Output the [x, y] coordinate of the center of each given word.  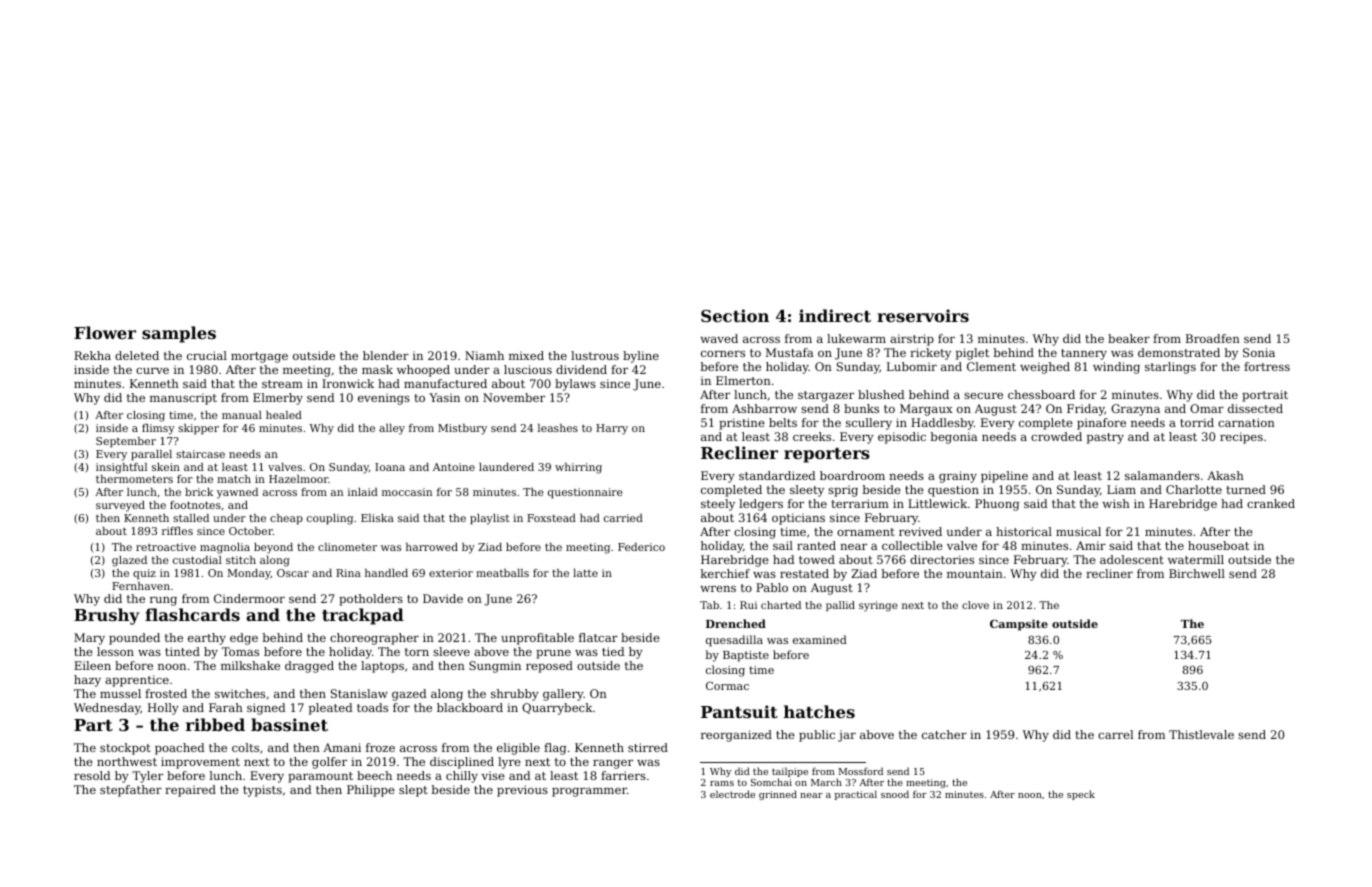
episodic [902, 438]
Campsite [1019, 625]
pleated [331, 709]
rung [163, 601]
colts [245, 747]
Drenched [736, 623]
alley [392, 429]
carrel [1116, 734]
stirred [648, 747]
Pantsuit [739, 711]
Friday [1086, 410]
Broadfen [1213, 338]
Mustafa [790, 352]
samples [179, 334]
